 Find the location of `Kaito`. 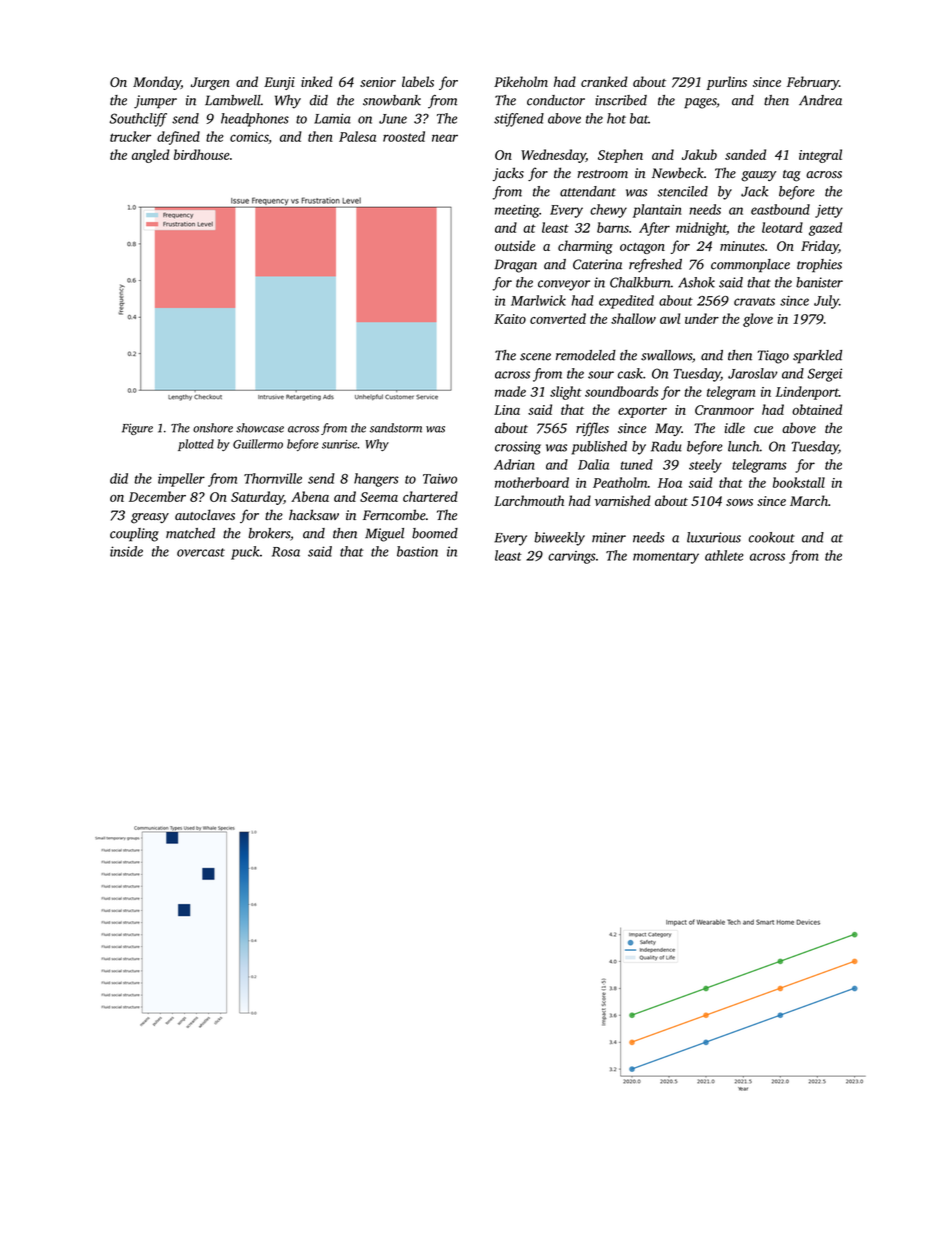

Kaito is located at coordinates (510, 319).
